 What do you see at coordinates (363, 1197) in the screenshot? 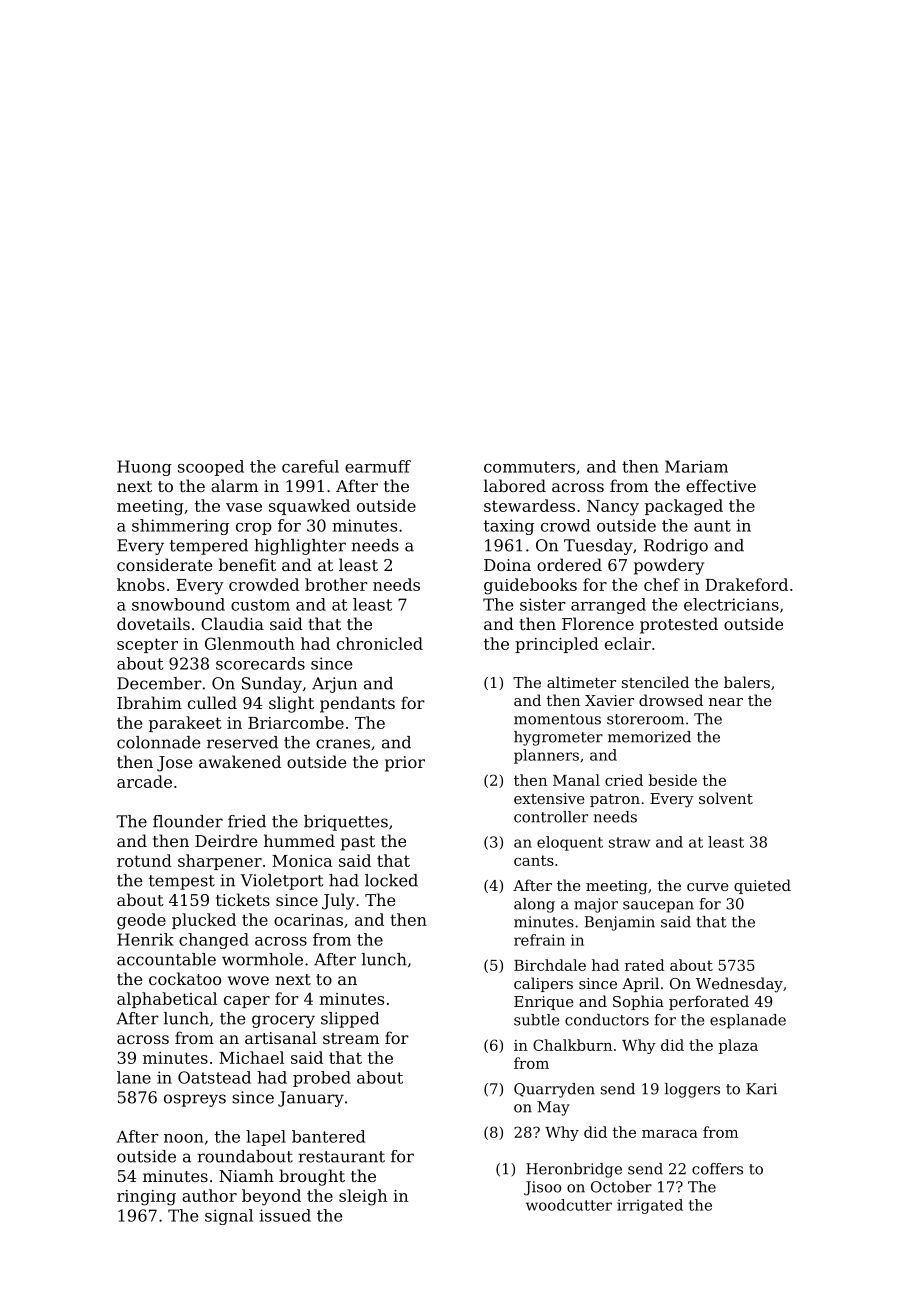
I see `sleigh` at bounding box center [363, 1197].
